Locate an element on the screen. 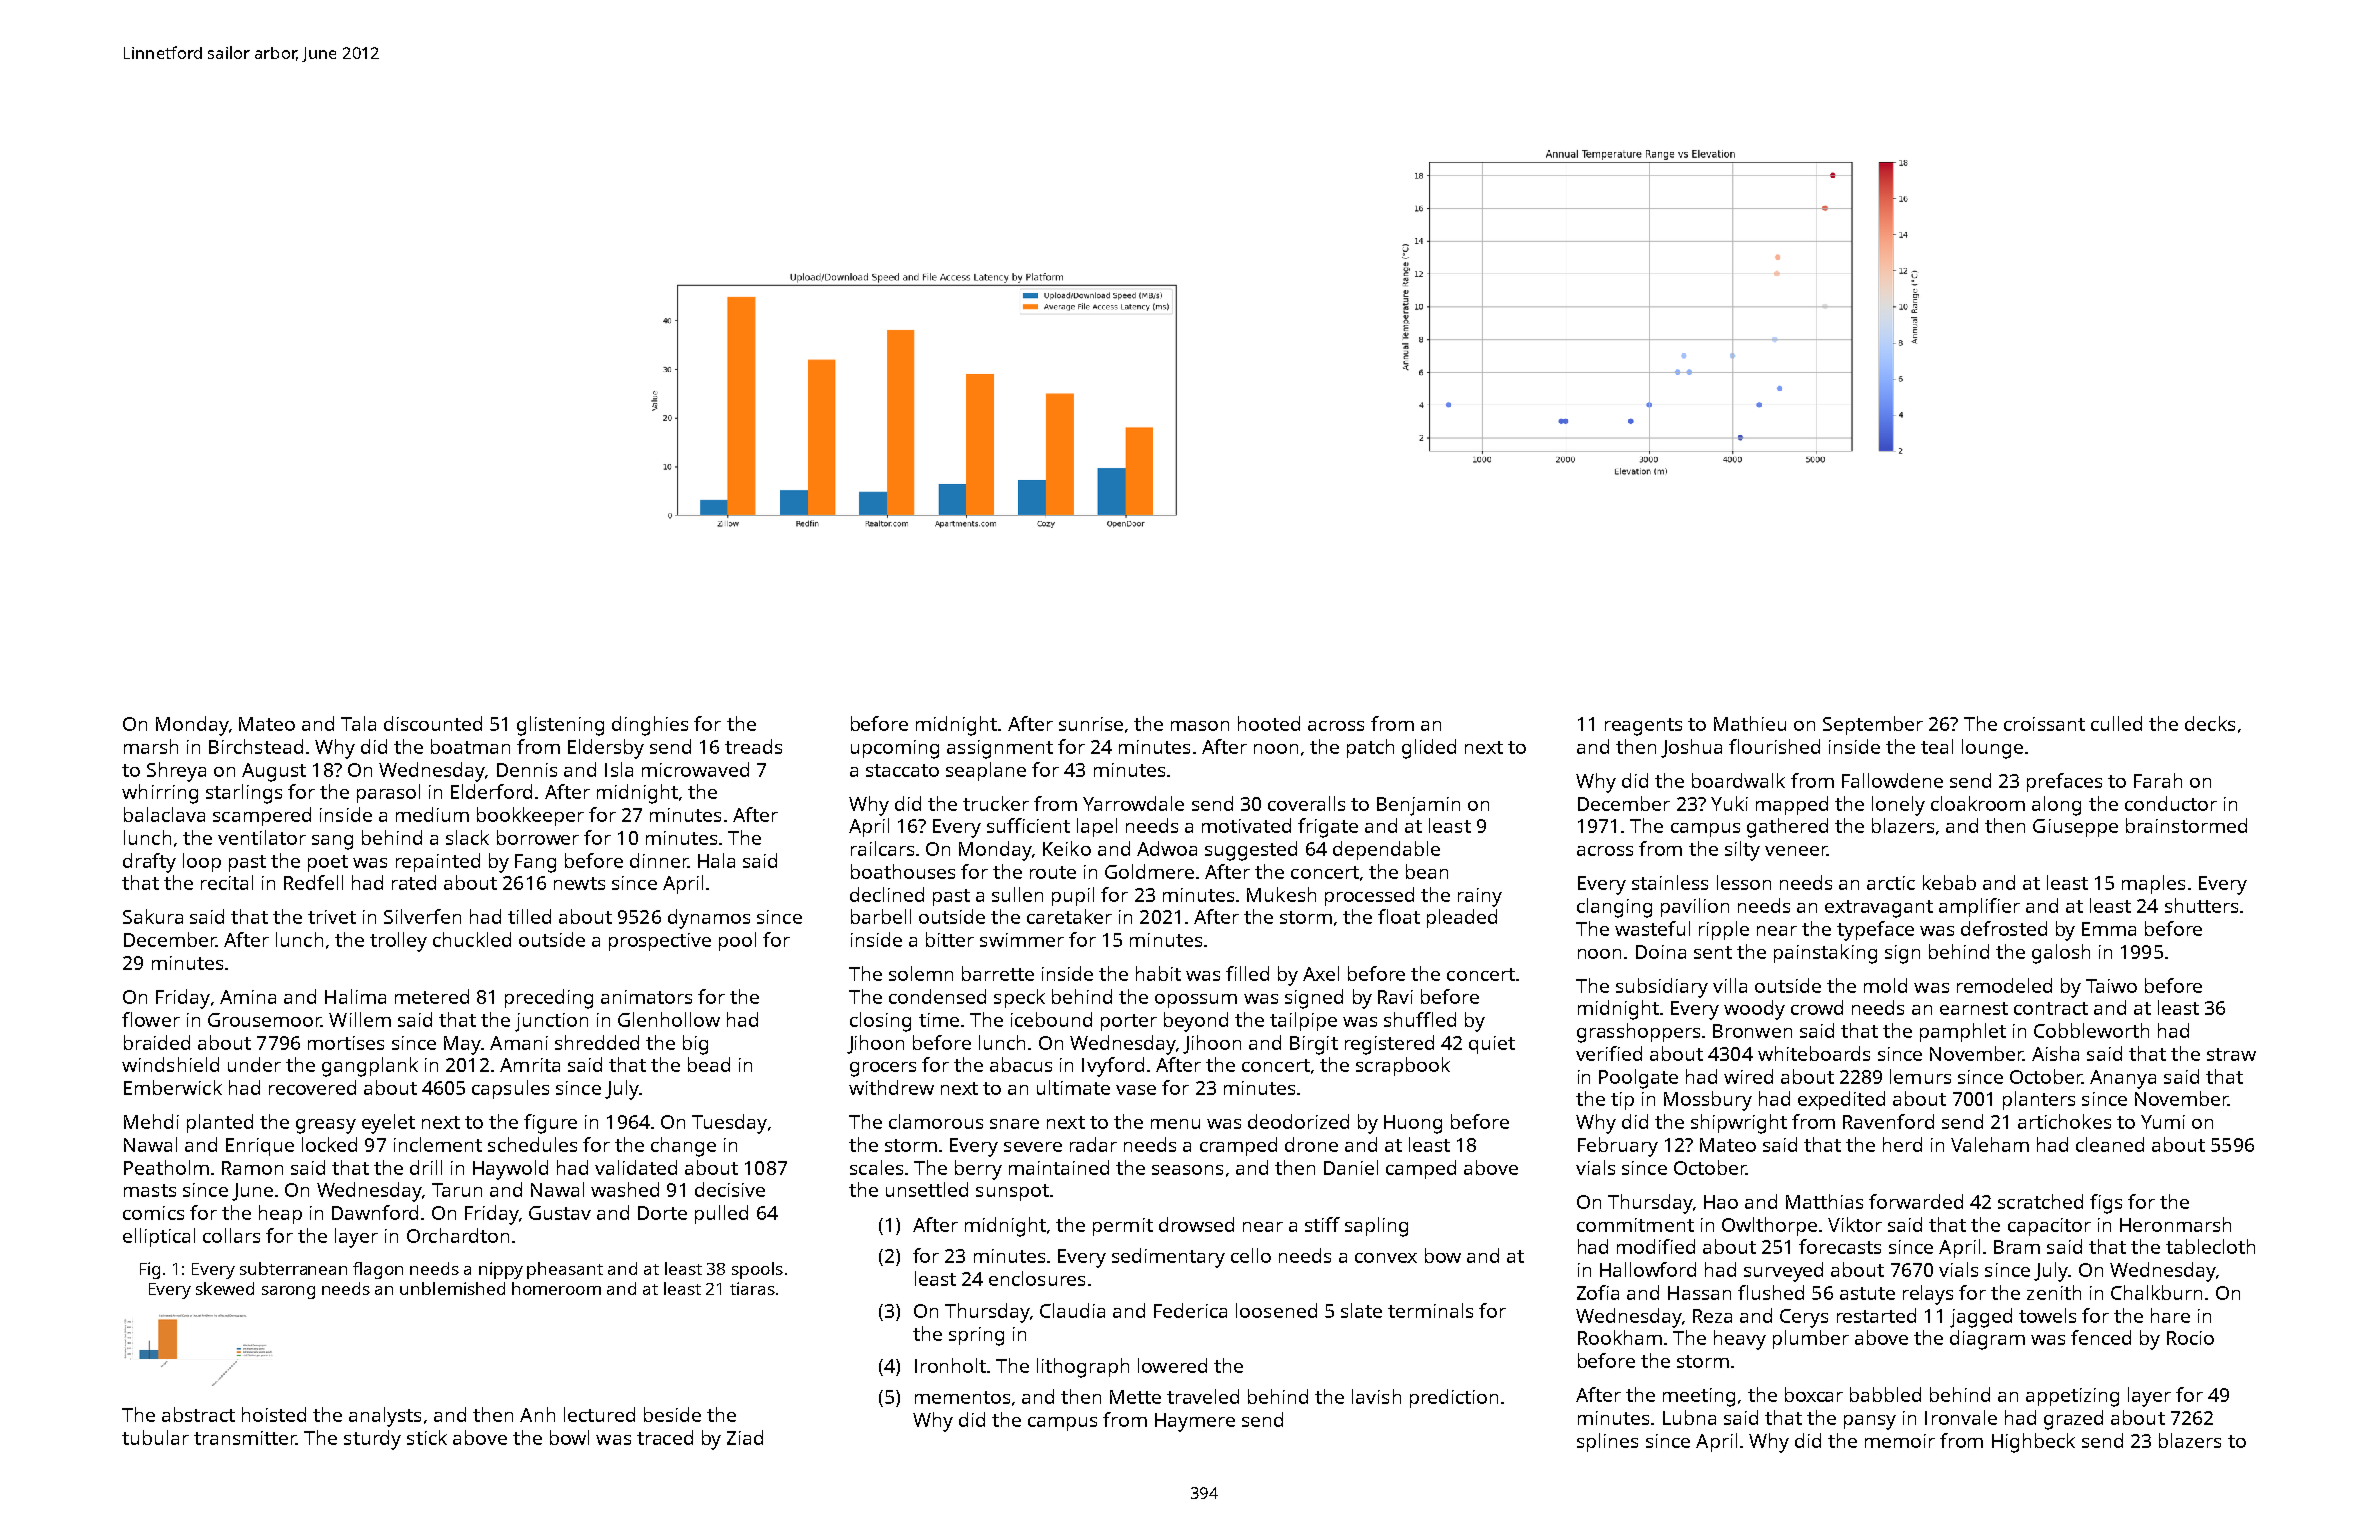 The width and height of the screenshot is (2380, 1540). Emma is located at coordinates (2109, 929).
